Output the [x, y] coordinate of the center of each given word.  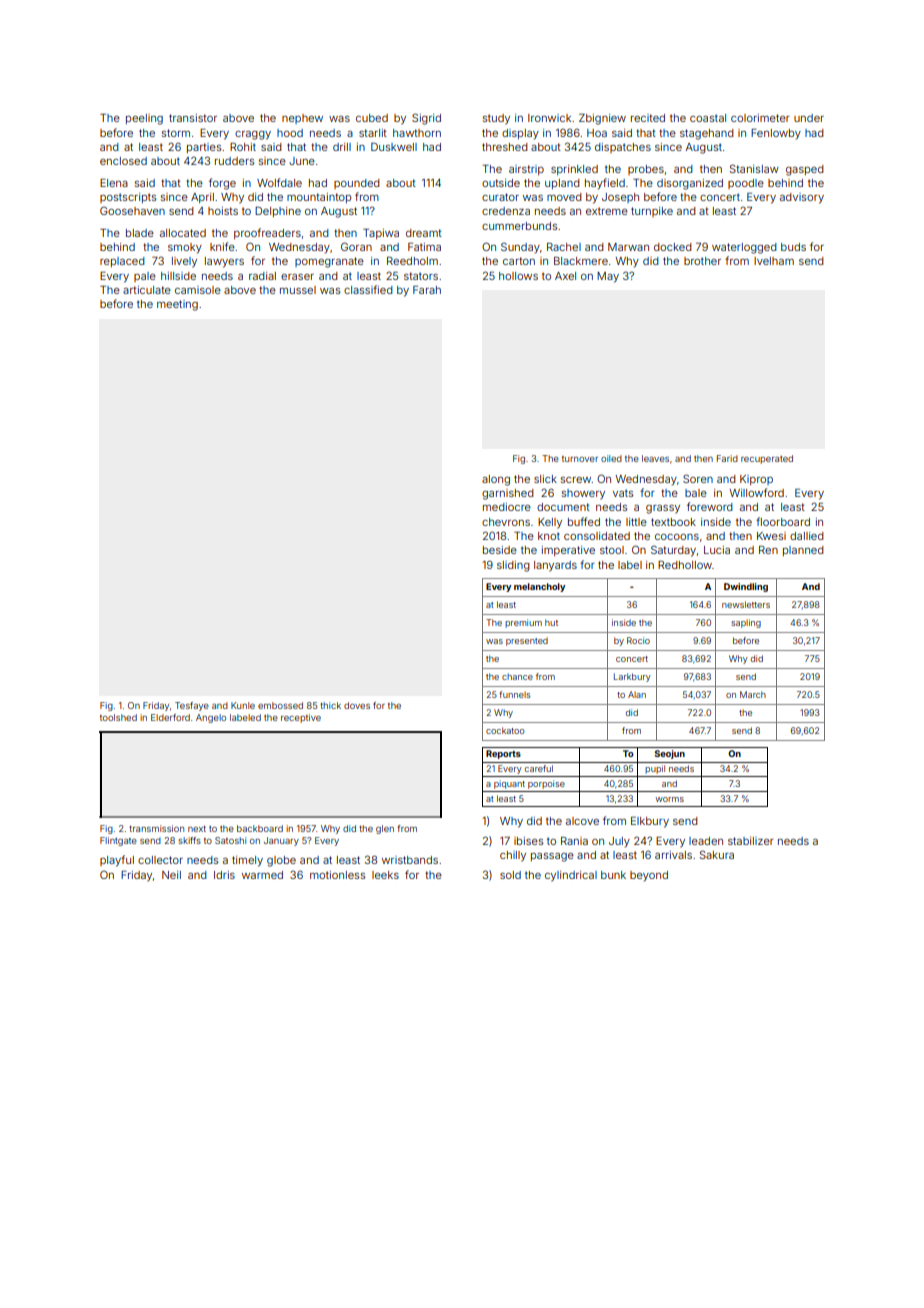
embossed [280, 705]
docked [673, 247]
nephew [302, 119]
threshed [505, 147]
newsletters [746, 604]
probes [646, 170]
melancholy [539, 587]
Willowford [757, 492]
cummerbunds [519, 226]
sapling [746, 623]
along [496, 480]
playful [117, 861]
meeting [177, 305]
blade [140, 233]
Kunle [243, 705]
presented [527, 642]
